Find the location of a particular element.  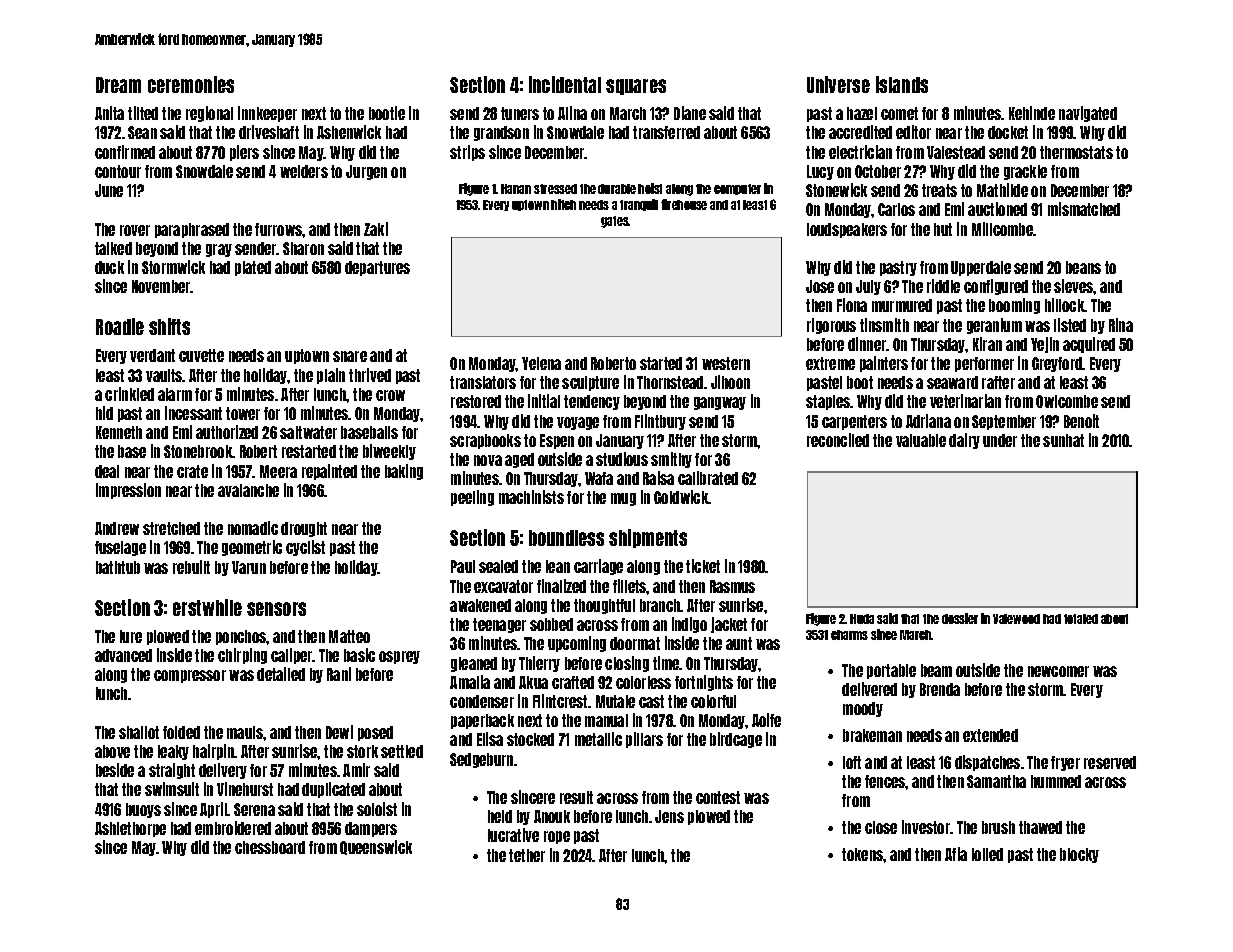

beam is located at coordinates (936, 670).
